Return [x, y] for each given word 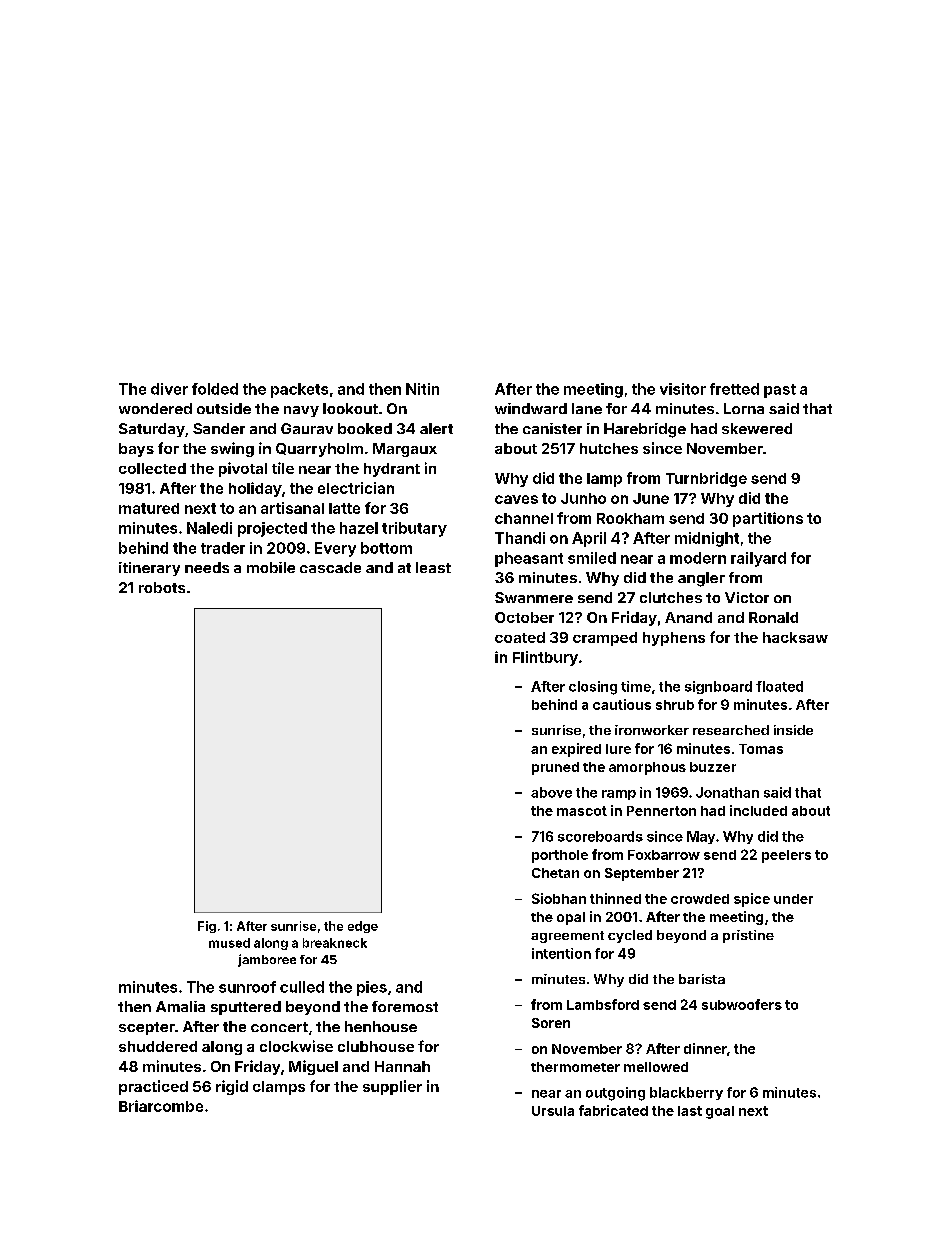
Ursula [553, 1111]
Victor [747, 597]
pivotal [243, 469]
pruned [555, 768]
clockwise [296, 1046]
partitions [768, 519]
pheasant [529, 559]
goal [720, 1112]
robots [162, 587]
